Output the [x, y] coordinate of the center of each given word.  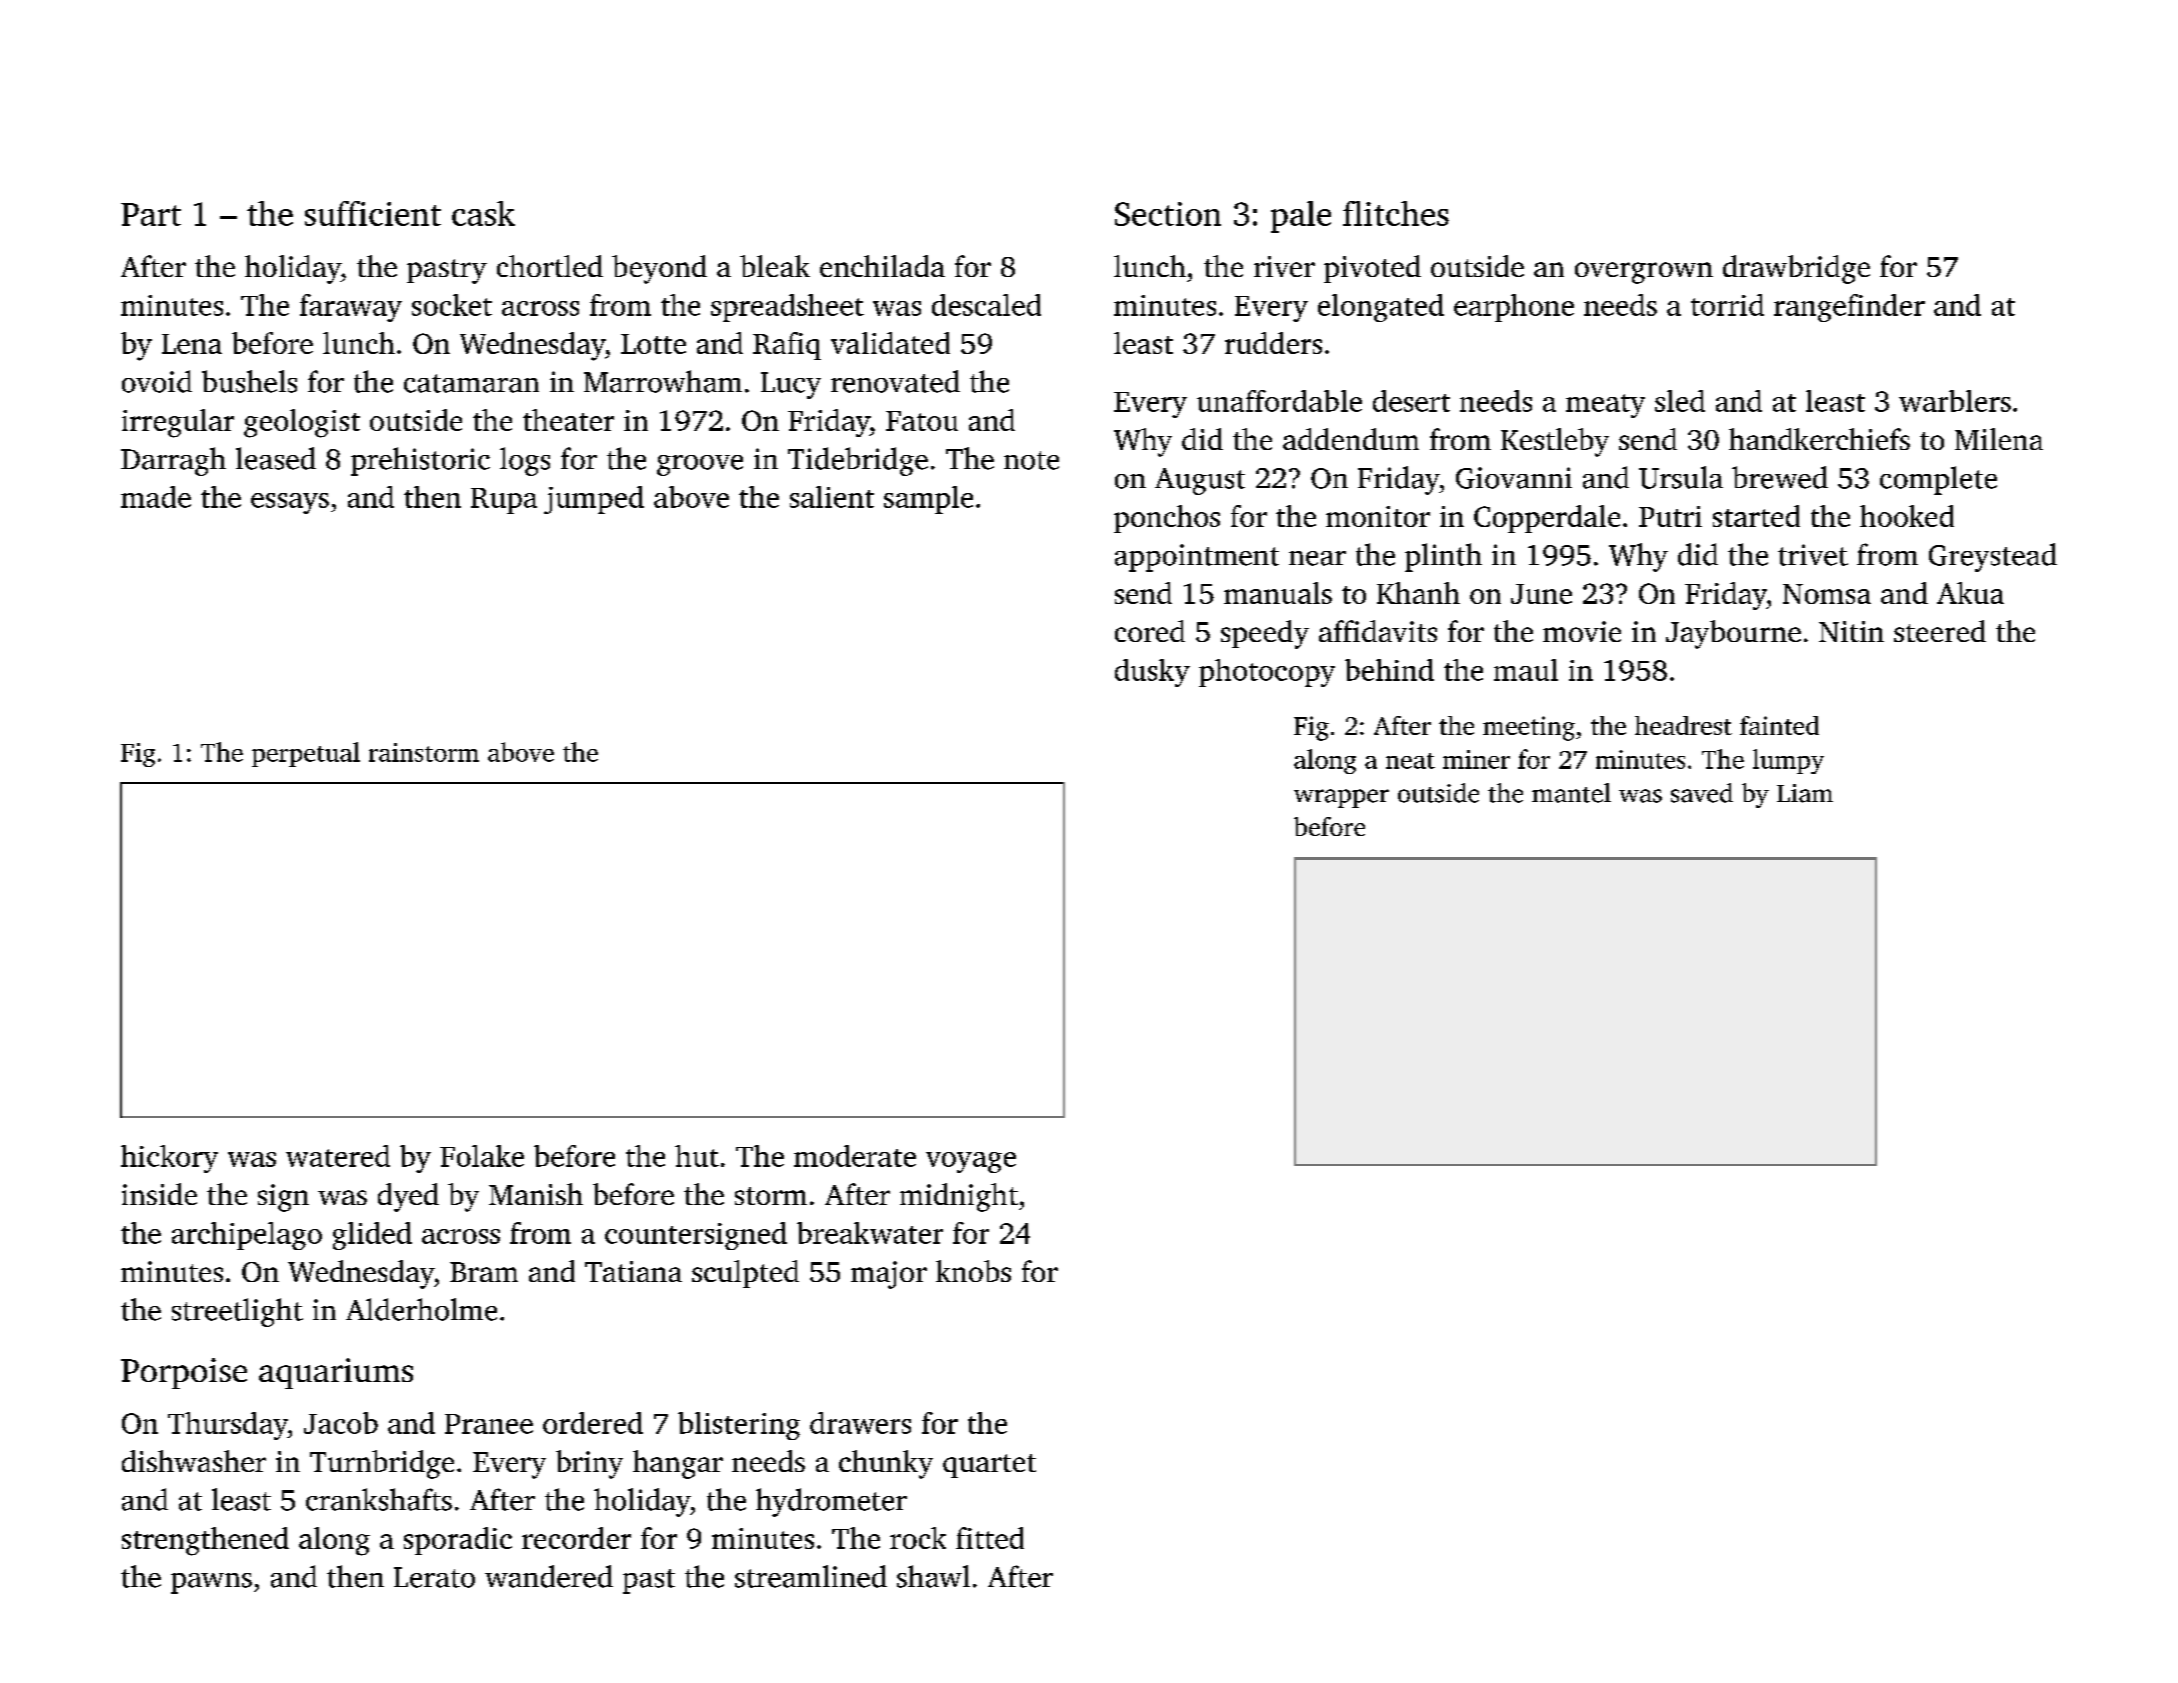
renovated [895, 381]
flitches [1396, 213]
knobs [973, 1271]
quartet [989, 1466]
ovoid [157, 381]
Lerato [434, 1577]
